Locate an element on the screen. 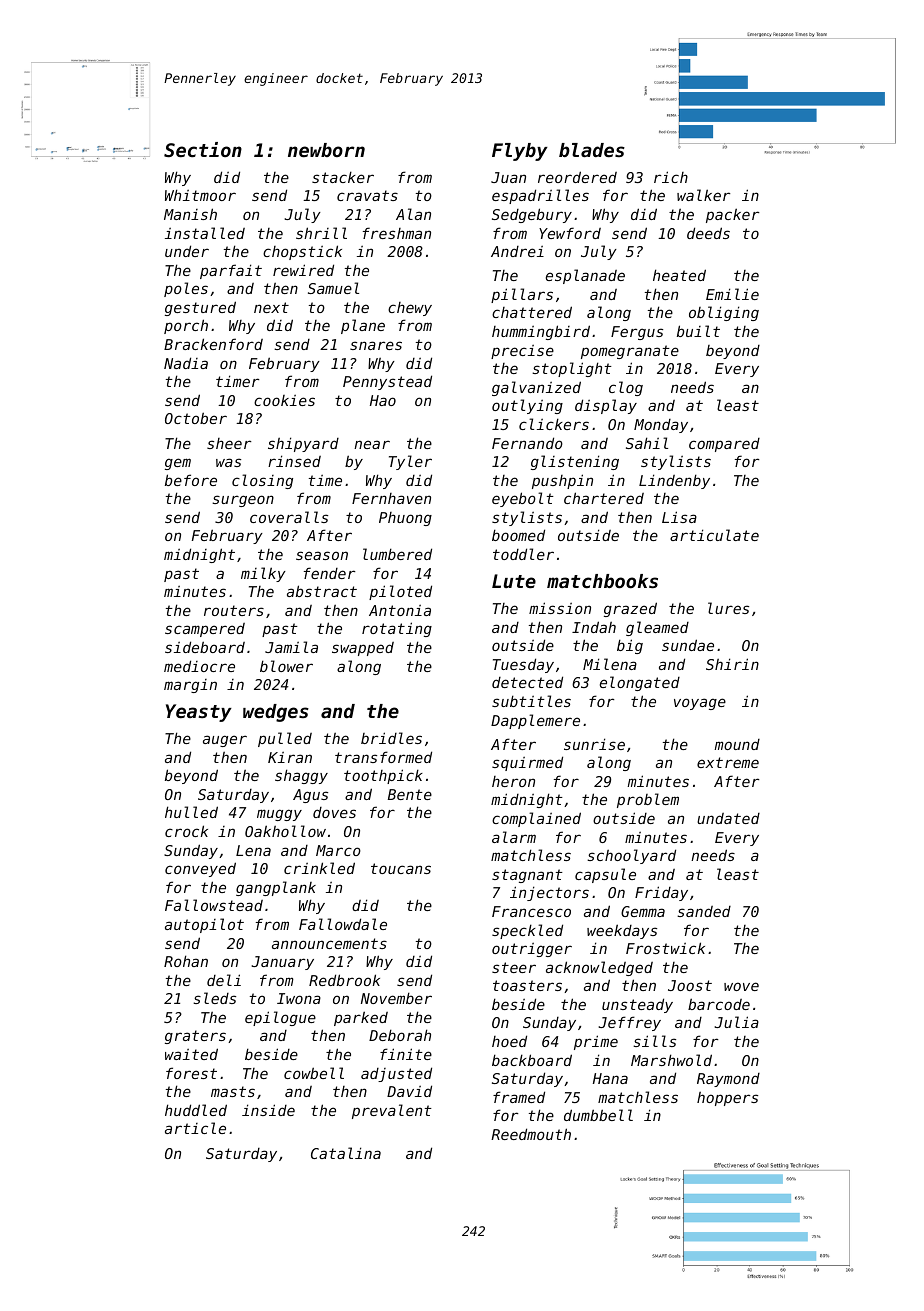 This screenshot has width=924, height=1311. Emilie is located at coordinates (732, 294).
